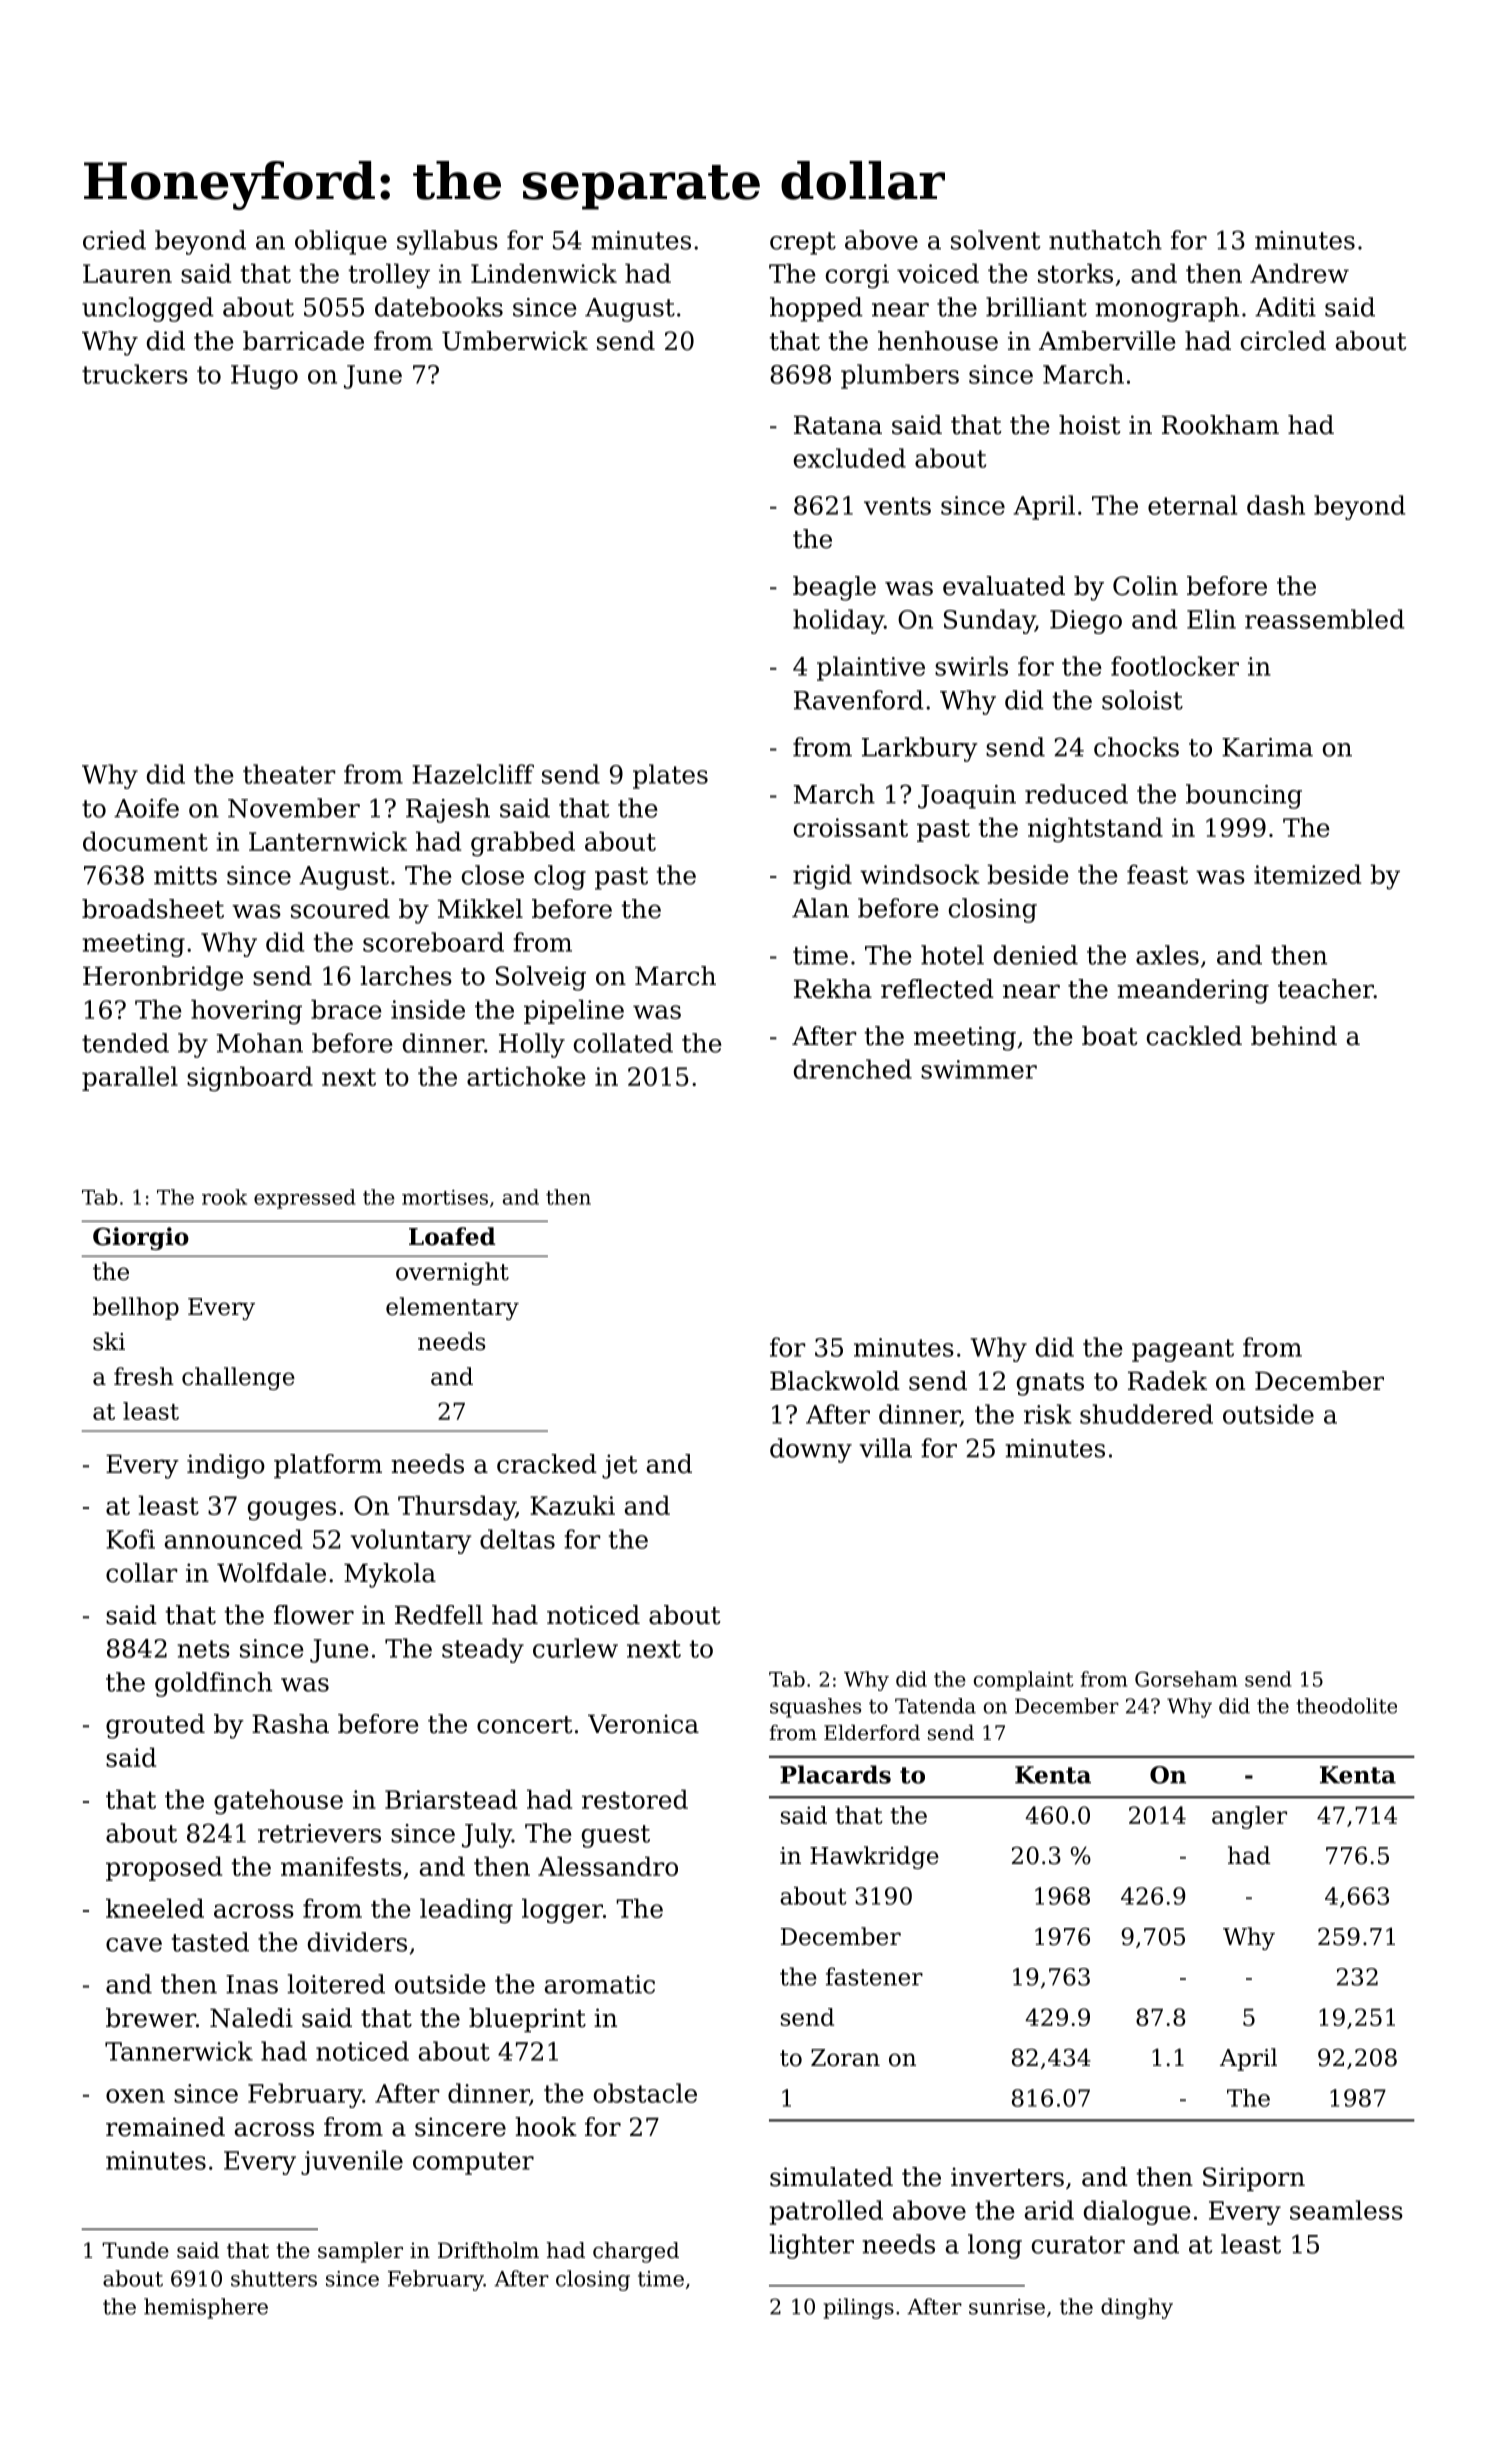  What do you see at coordinates (206, 2308) in the image?
I see `hemisphere` at bounding box center [206, 2308].
